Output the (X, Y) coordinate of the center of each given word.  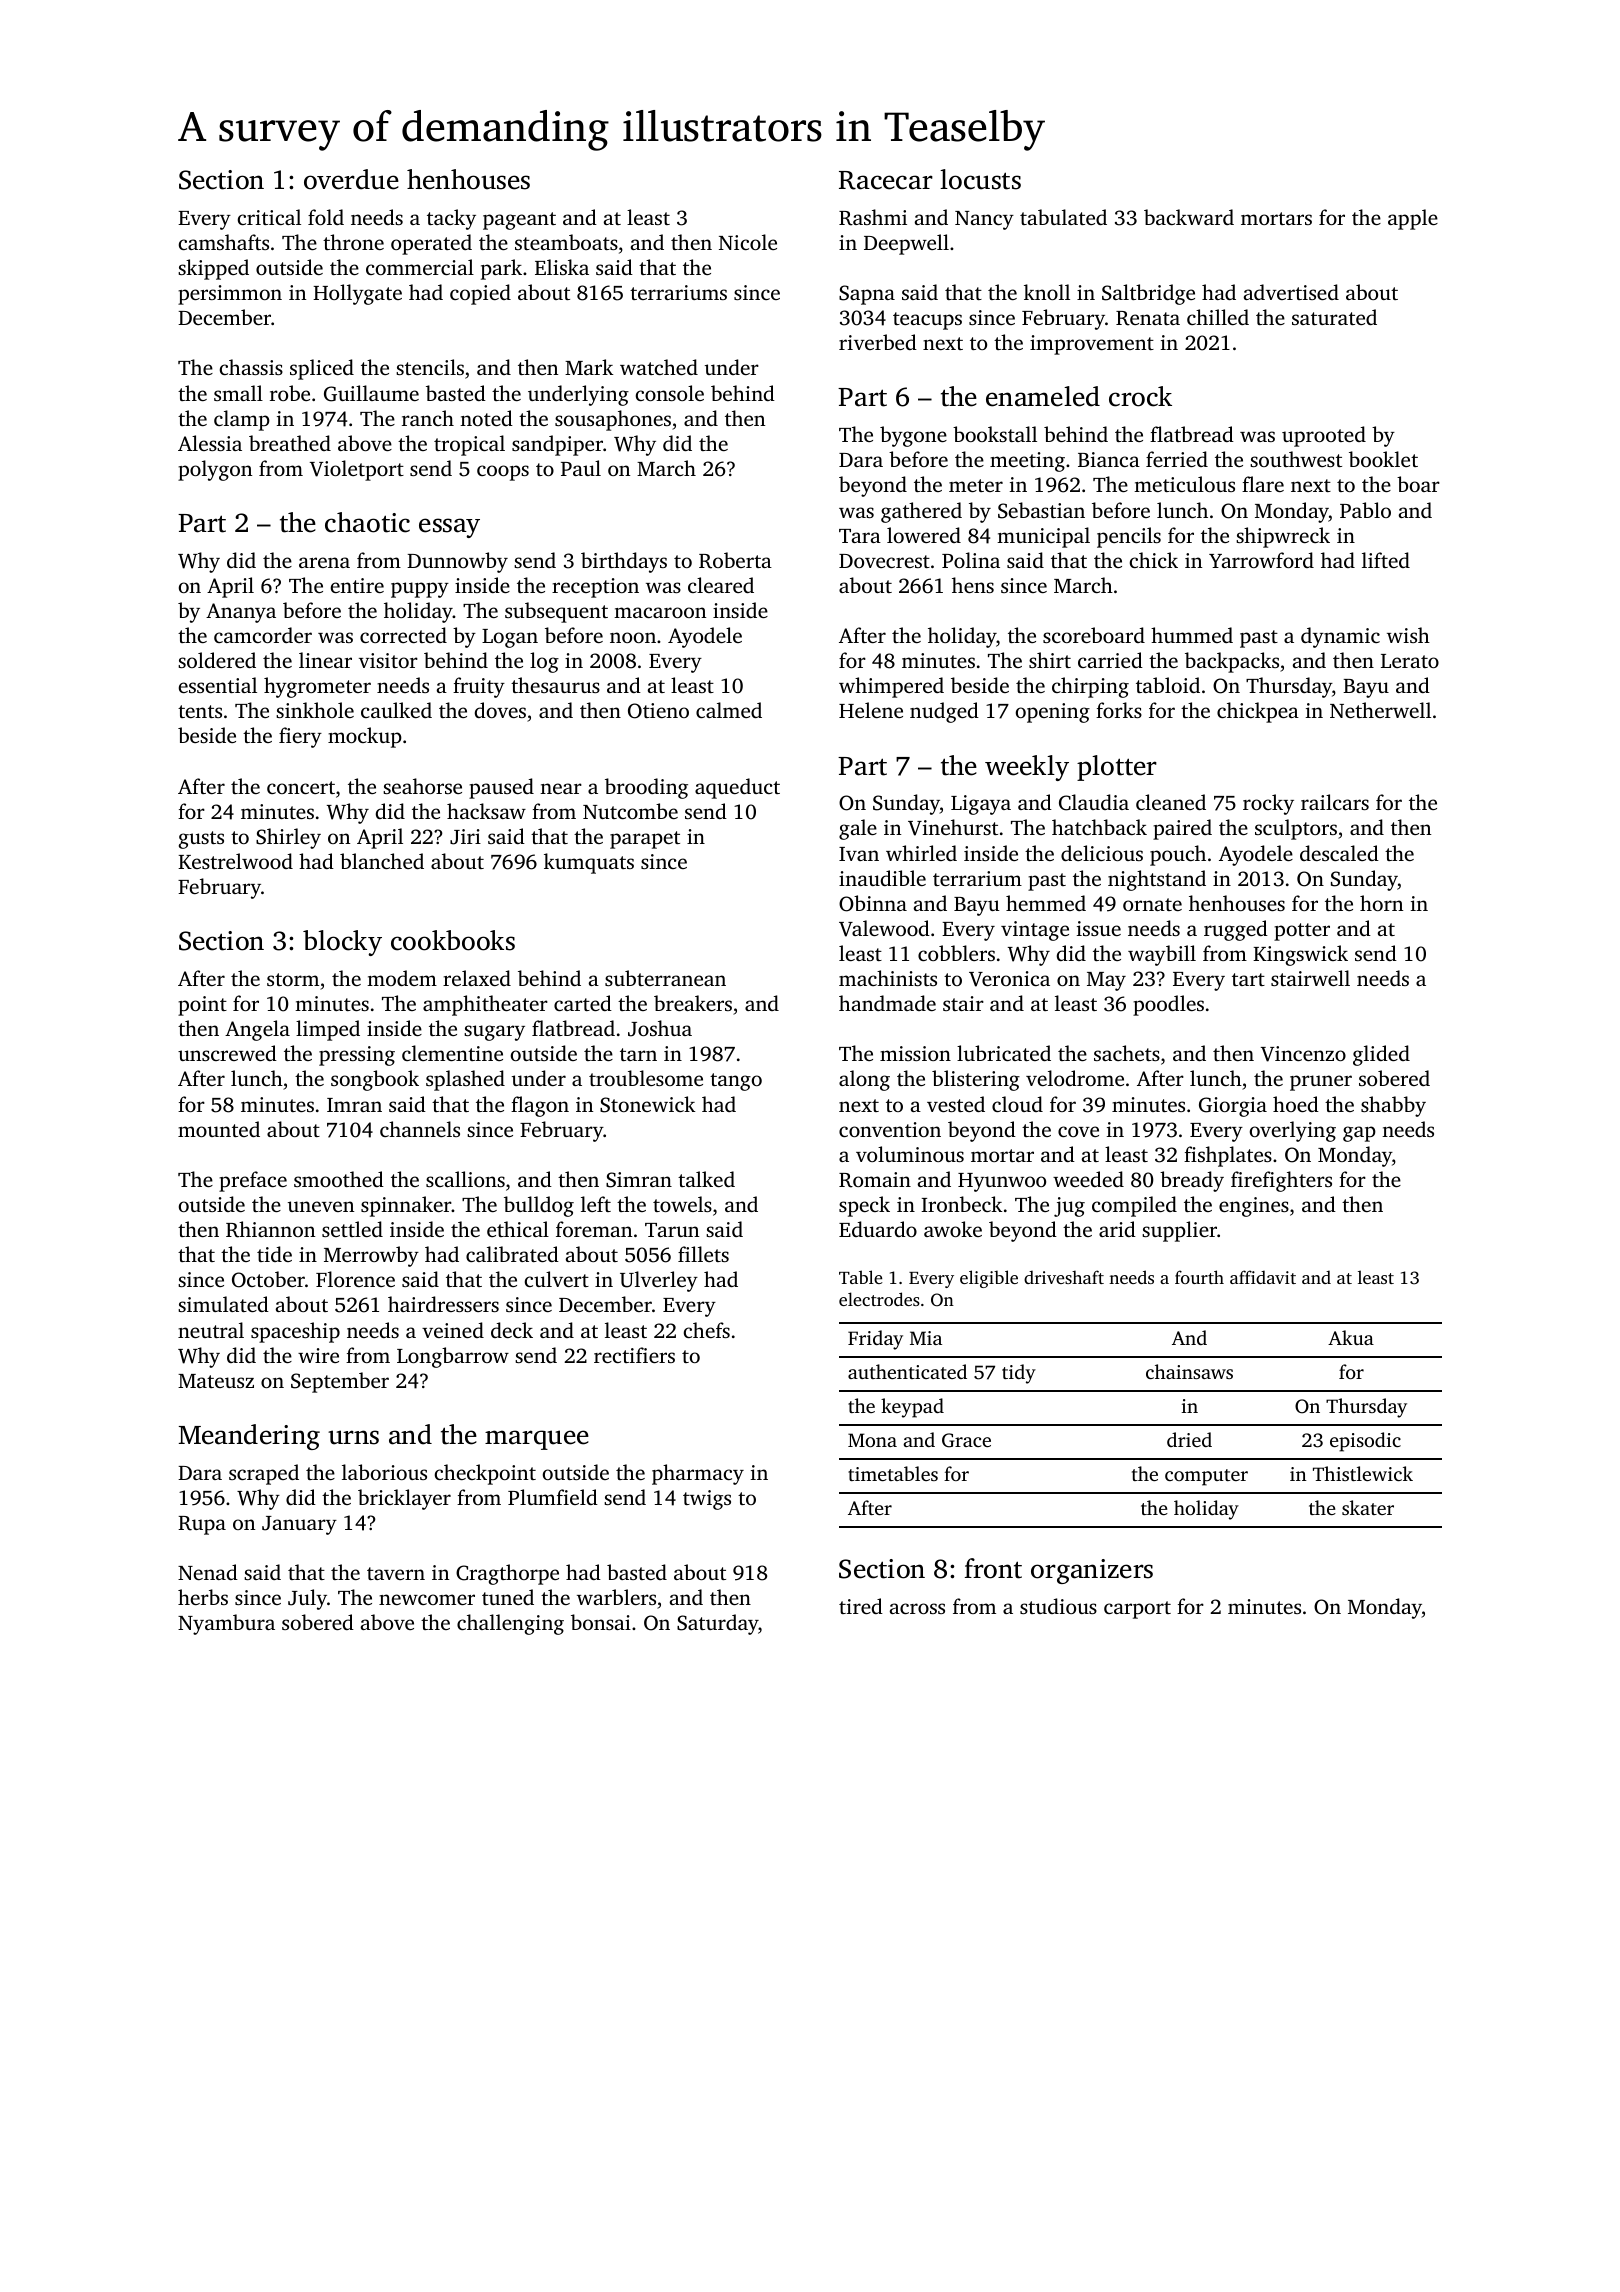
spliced (322, 369)
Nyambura (226, 1624)
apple (1413, 219)
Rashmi (873, 217)
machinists (888, 978)
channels (420, 1129)
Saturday (717, 1624)
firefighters (1281, 1181)
